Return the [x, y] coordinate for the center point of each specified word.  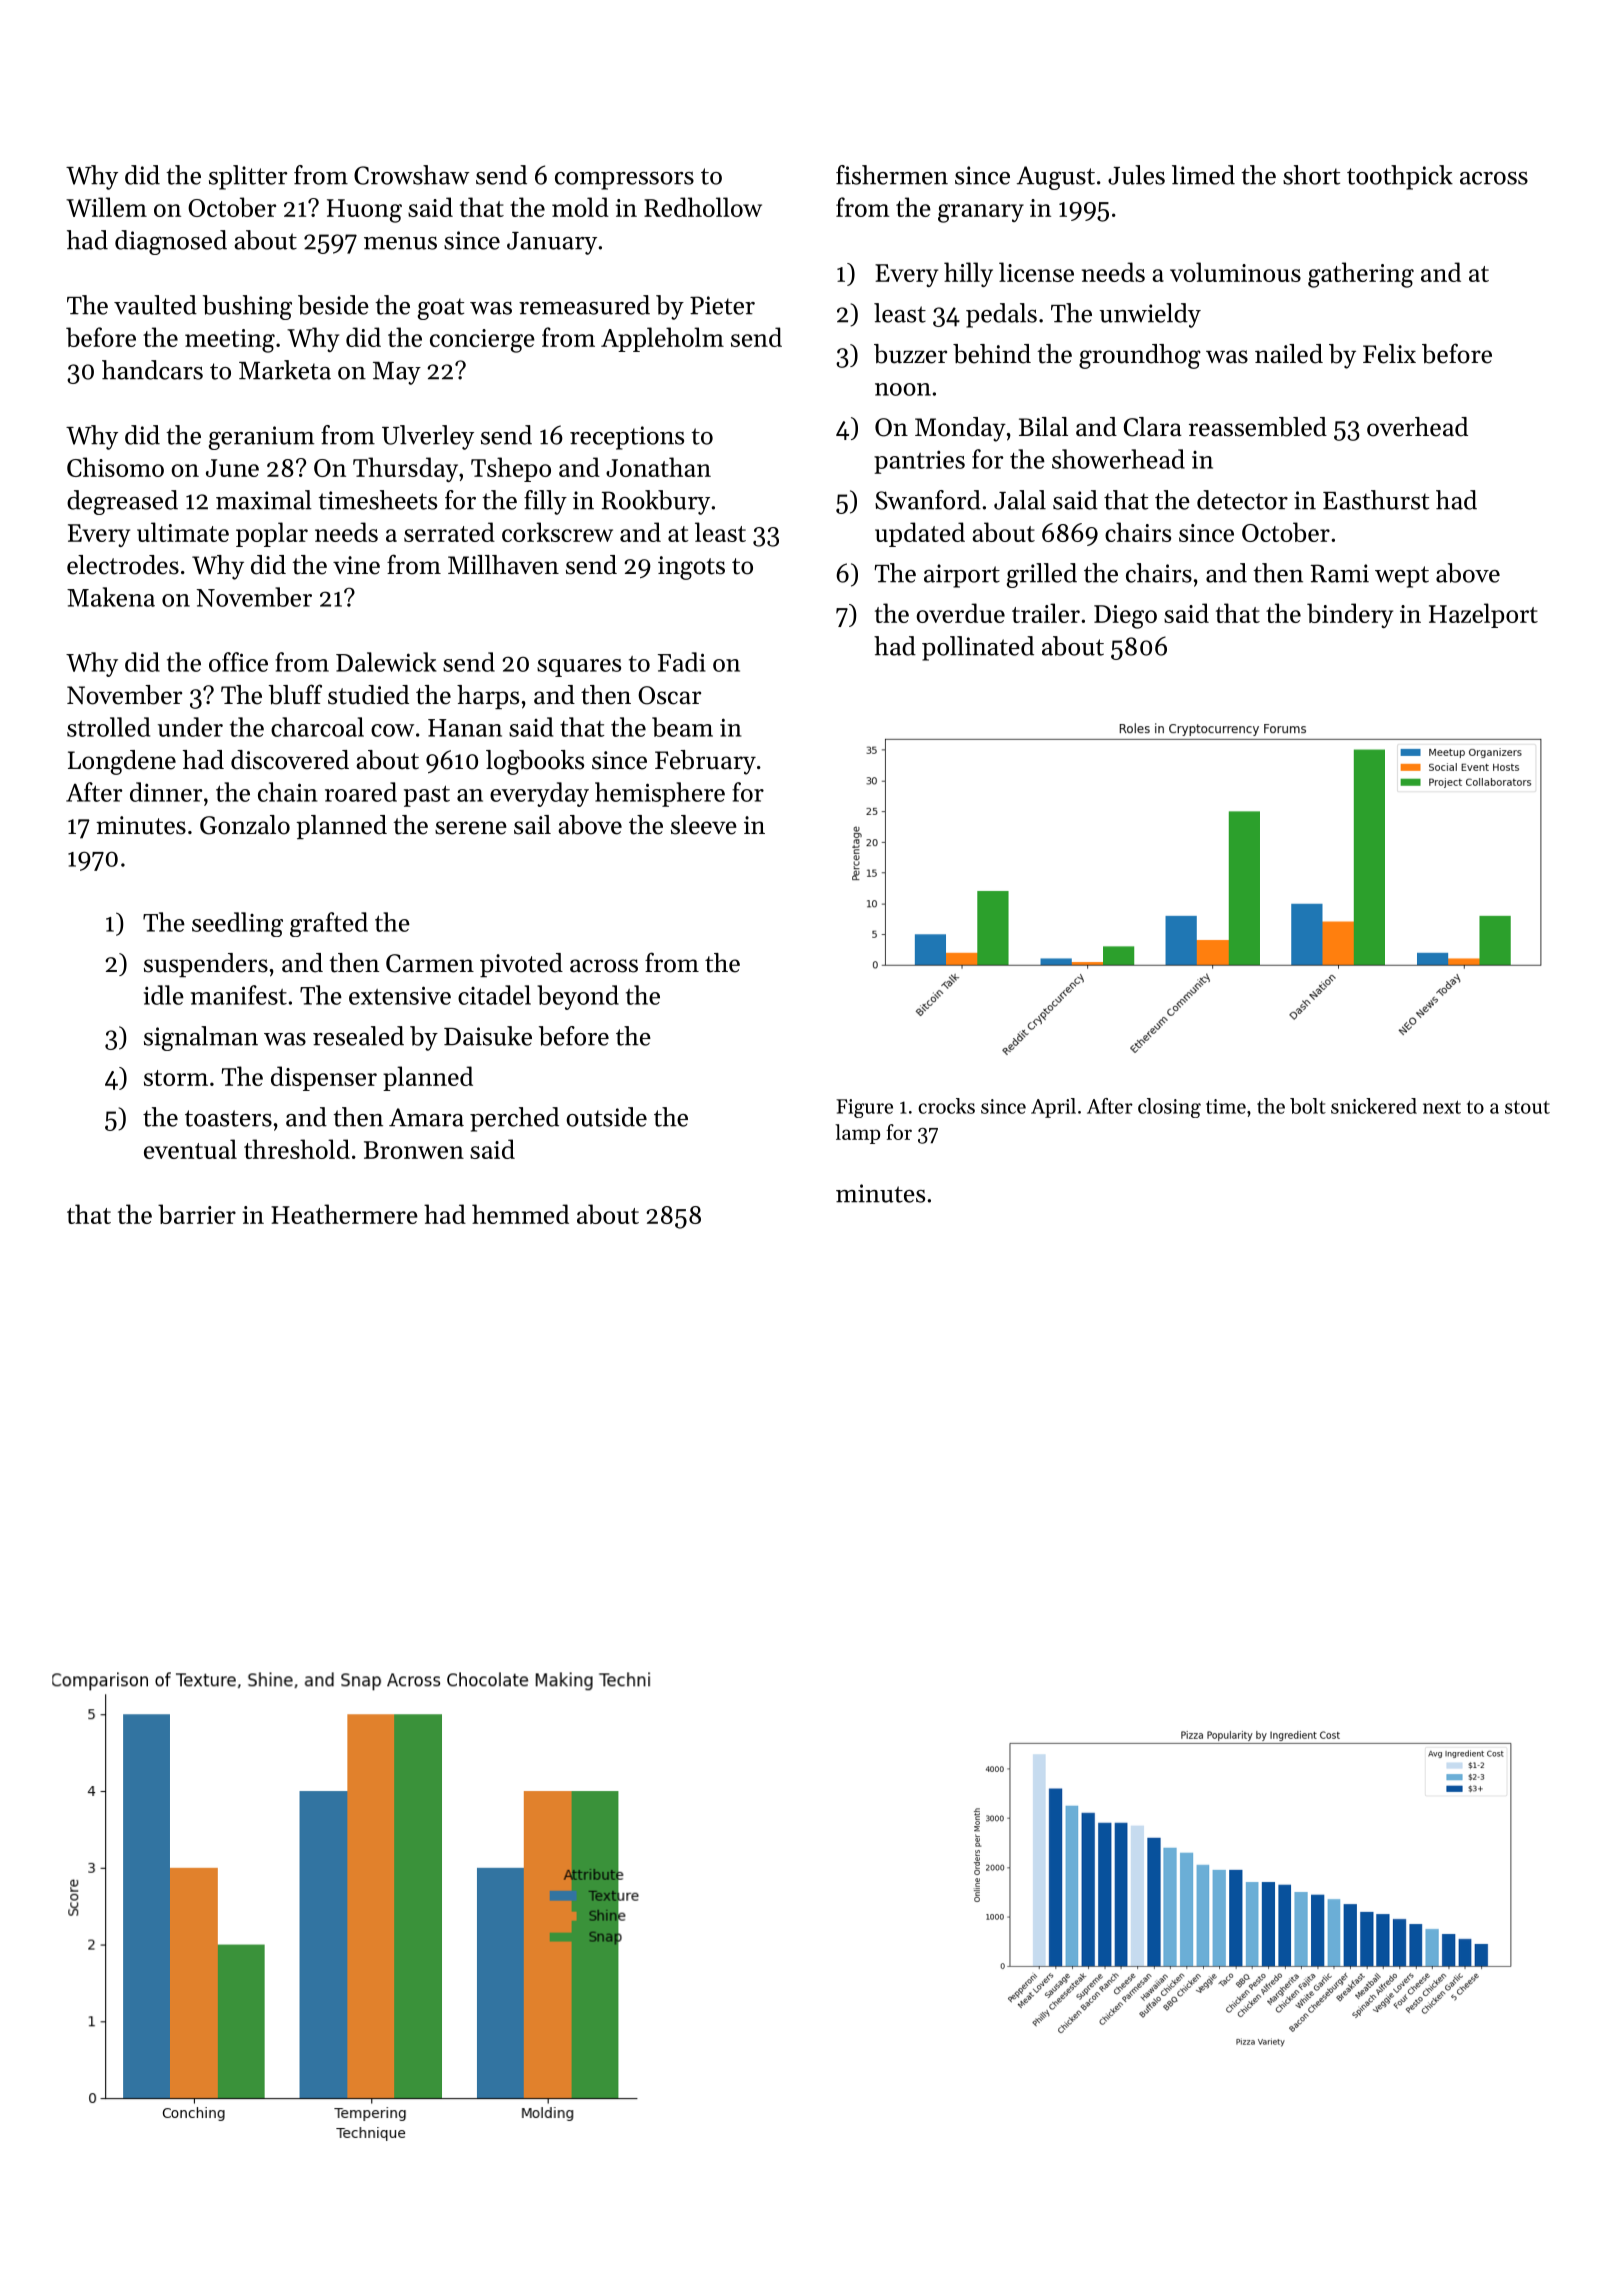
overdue [960, 613]
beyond [578, 997]
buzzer [910, 354]
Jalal [1020, 500]
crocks [946, 1106]
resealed [358, 1036]
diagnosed [171, 242]
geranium [261, 438]
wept [1402, 577]
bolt [1308, 1106]
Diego [1125, 617]
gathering [1361, 275]
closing [1169, 1108]
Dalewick [386, 662]
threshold [297, 1149]
